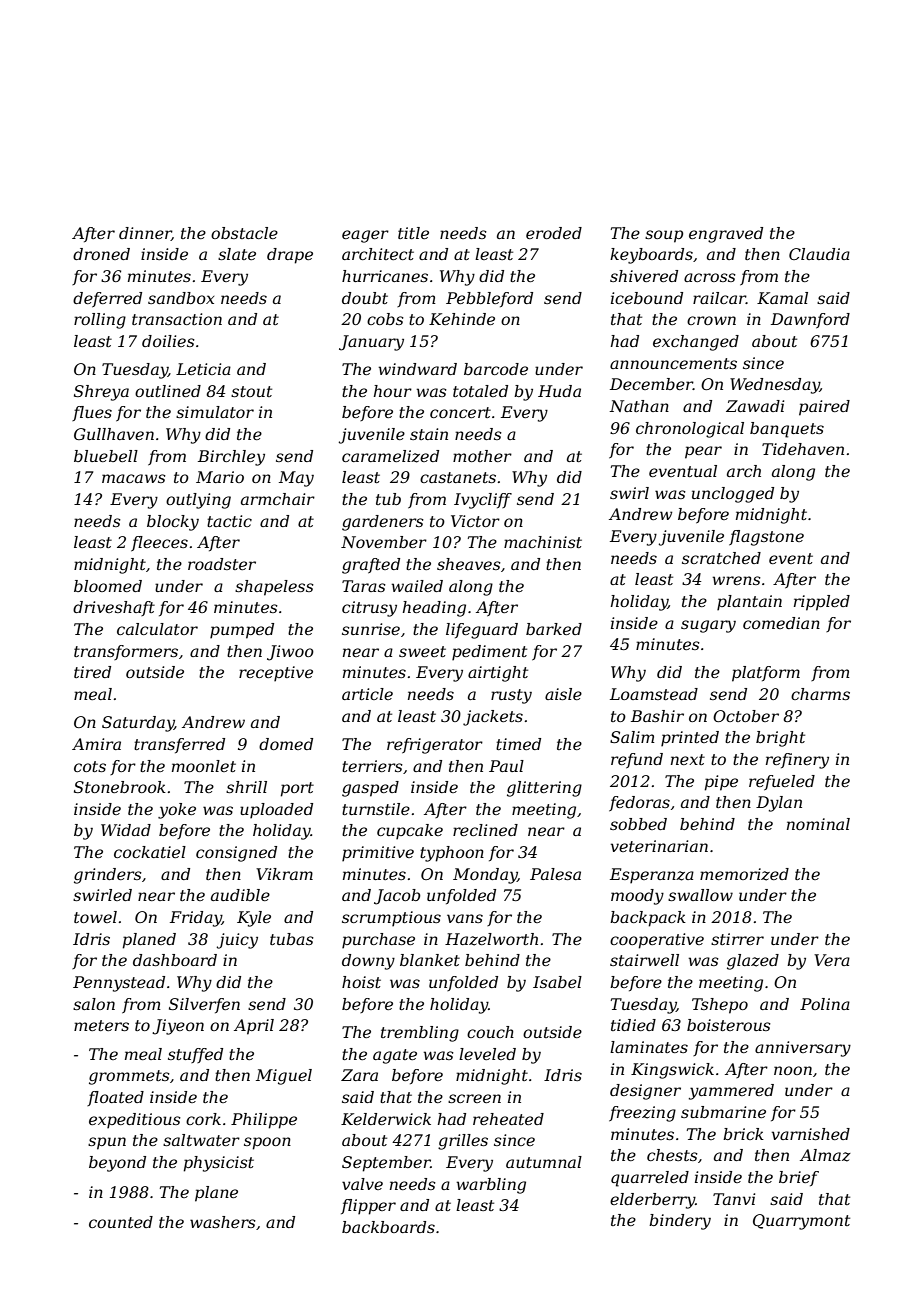 The height and width of the screenshot is (1308, 924). I want to click on title, so click(413, 233).
